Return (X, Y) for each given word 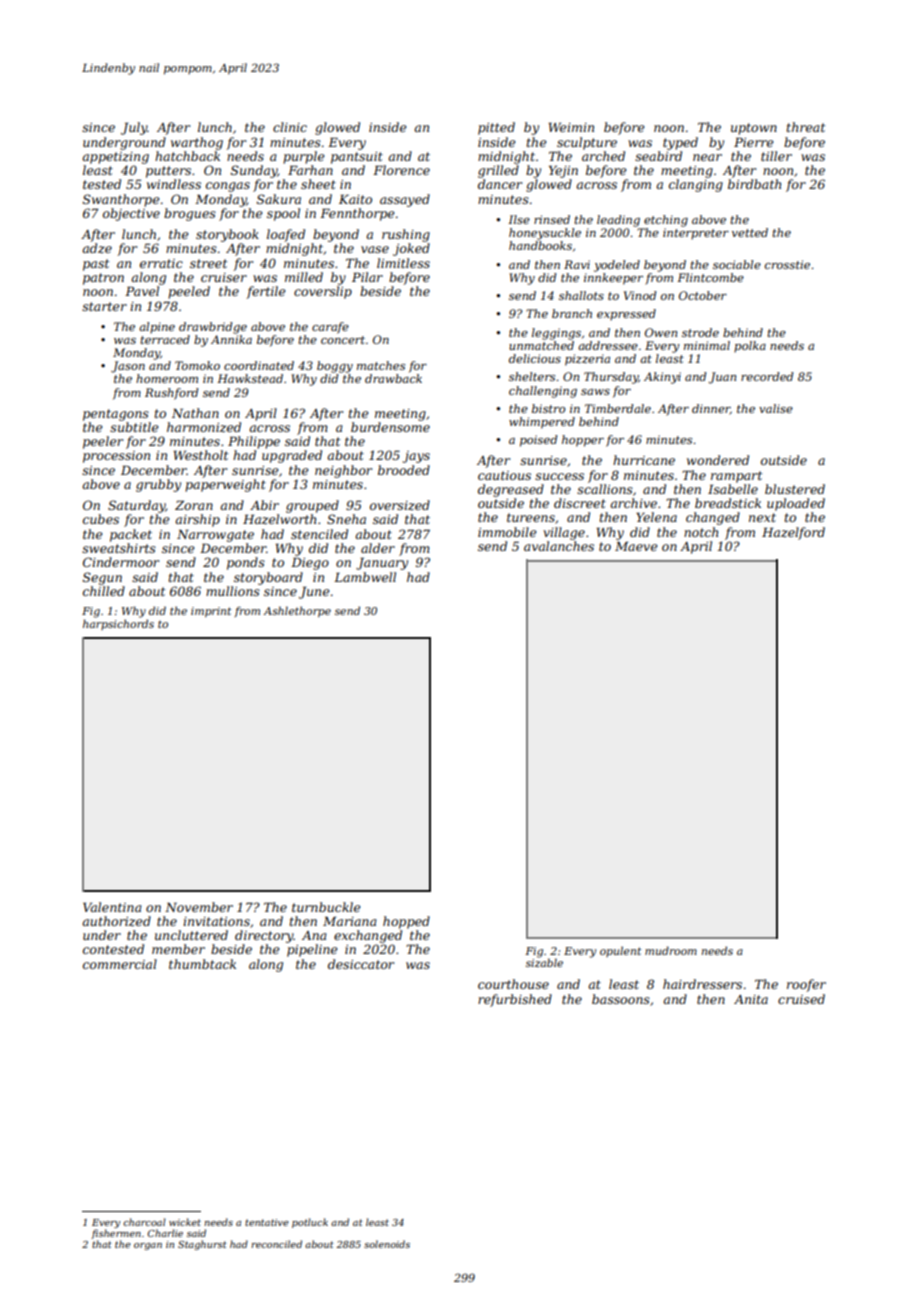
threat (806, 127)
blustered (795, 489)
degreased (511, 490)
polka (750, 347)
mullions (233, 591)
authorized (116, 921)
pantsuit (357, 158)
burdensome (390, 427)
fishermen (116, 1234)
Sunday (254, 171)
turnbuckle (326, 907)
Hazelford (793, 533)
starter (104, 306)
